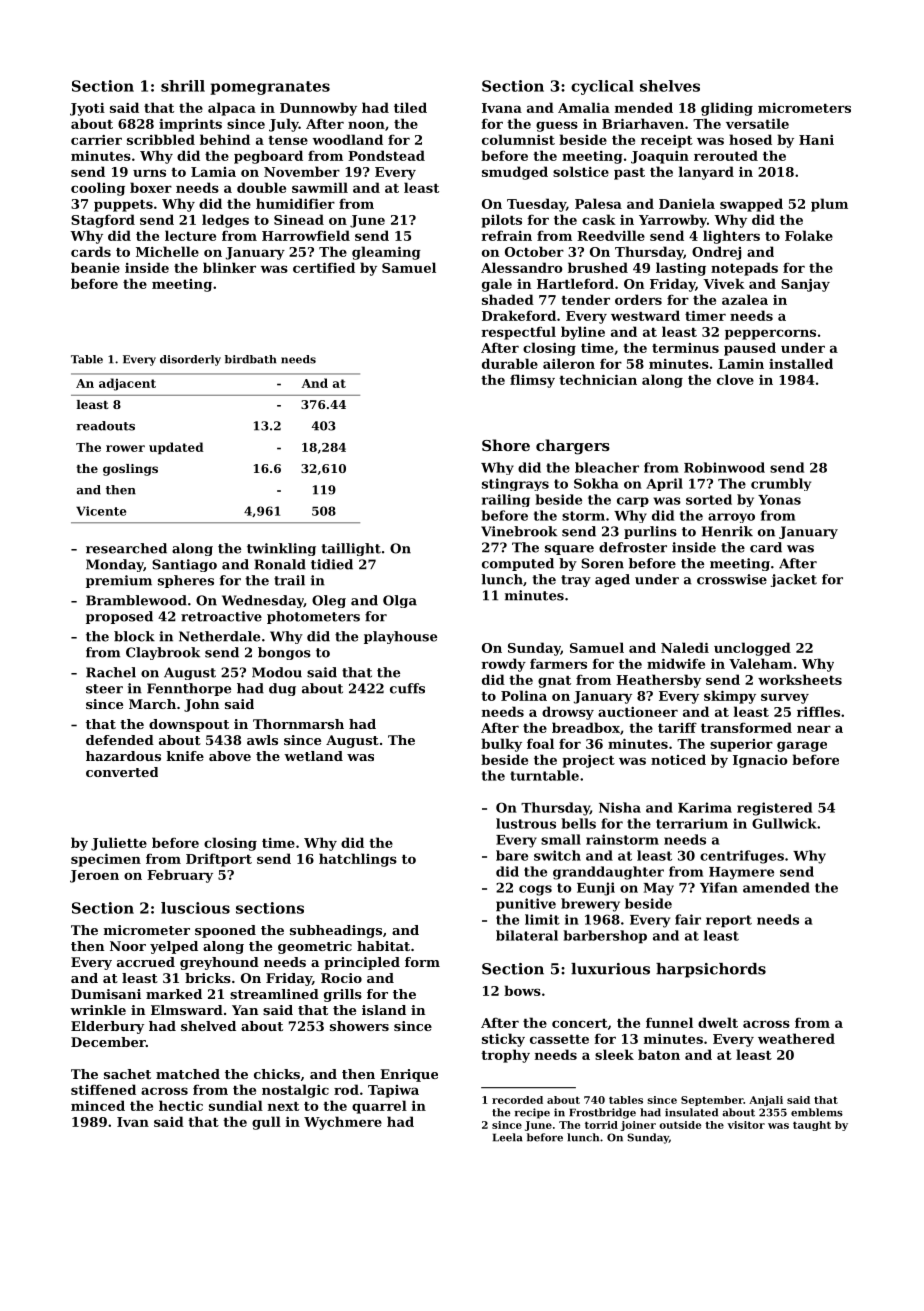 This screenshot has height=1311, width=924. Describe the element at coordinates (510, 363) in the screenshot. I see `durable` at that location.
